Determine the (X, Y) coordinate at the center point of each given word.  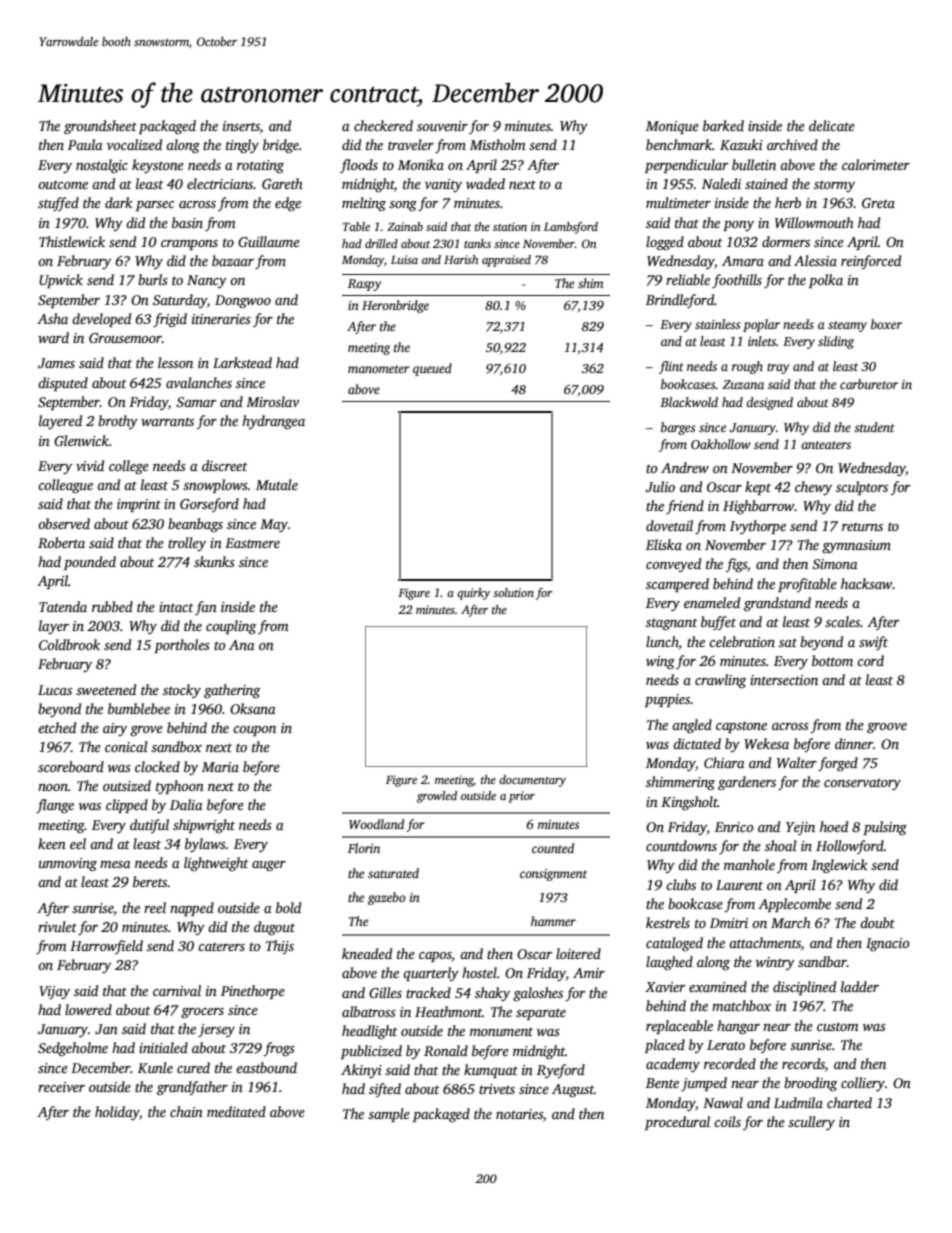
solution (513, 592)
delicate (832, 125)
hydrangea (273, 422)
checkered (383, 125)
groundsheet (100, 127)
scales (842, 621)
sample (389, 1115)
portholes (182, 646)
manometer (379, 369)
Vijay (54, 992)
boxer (886, 324)
